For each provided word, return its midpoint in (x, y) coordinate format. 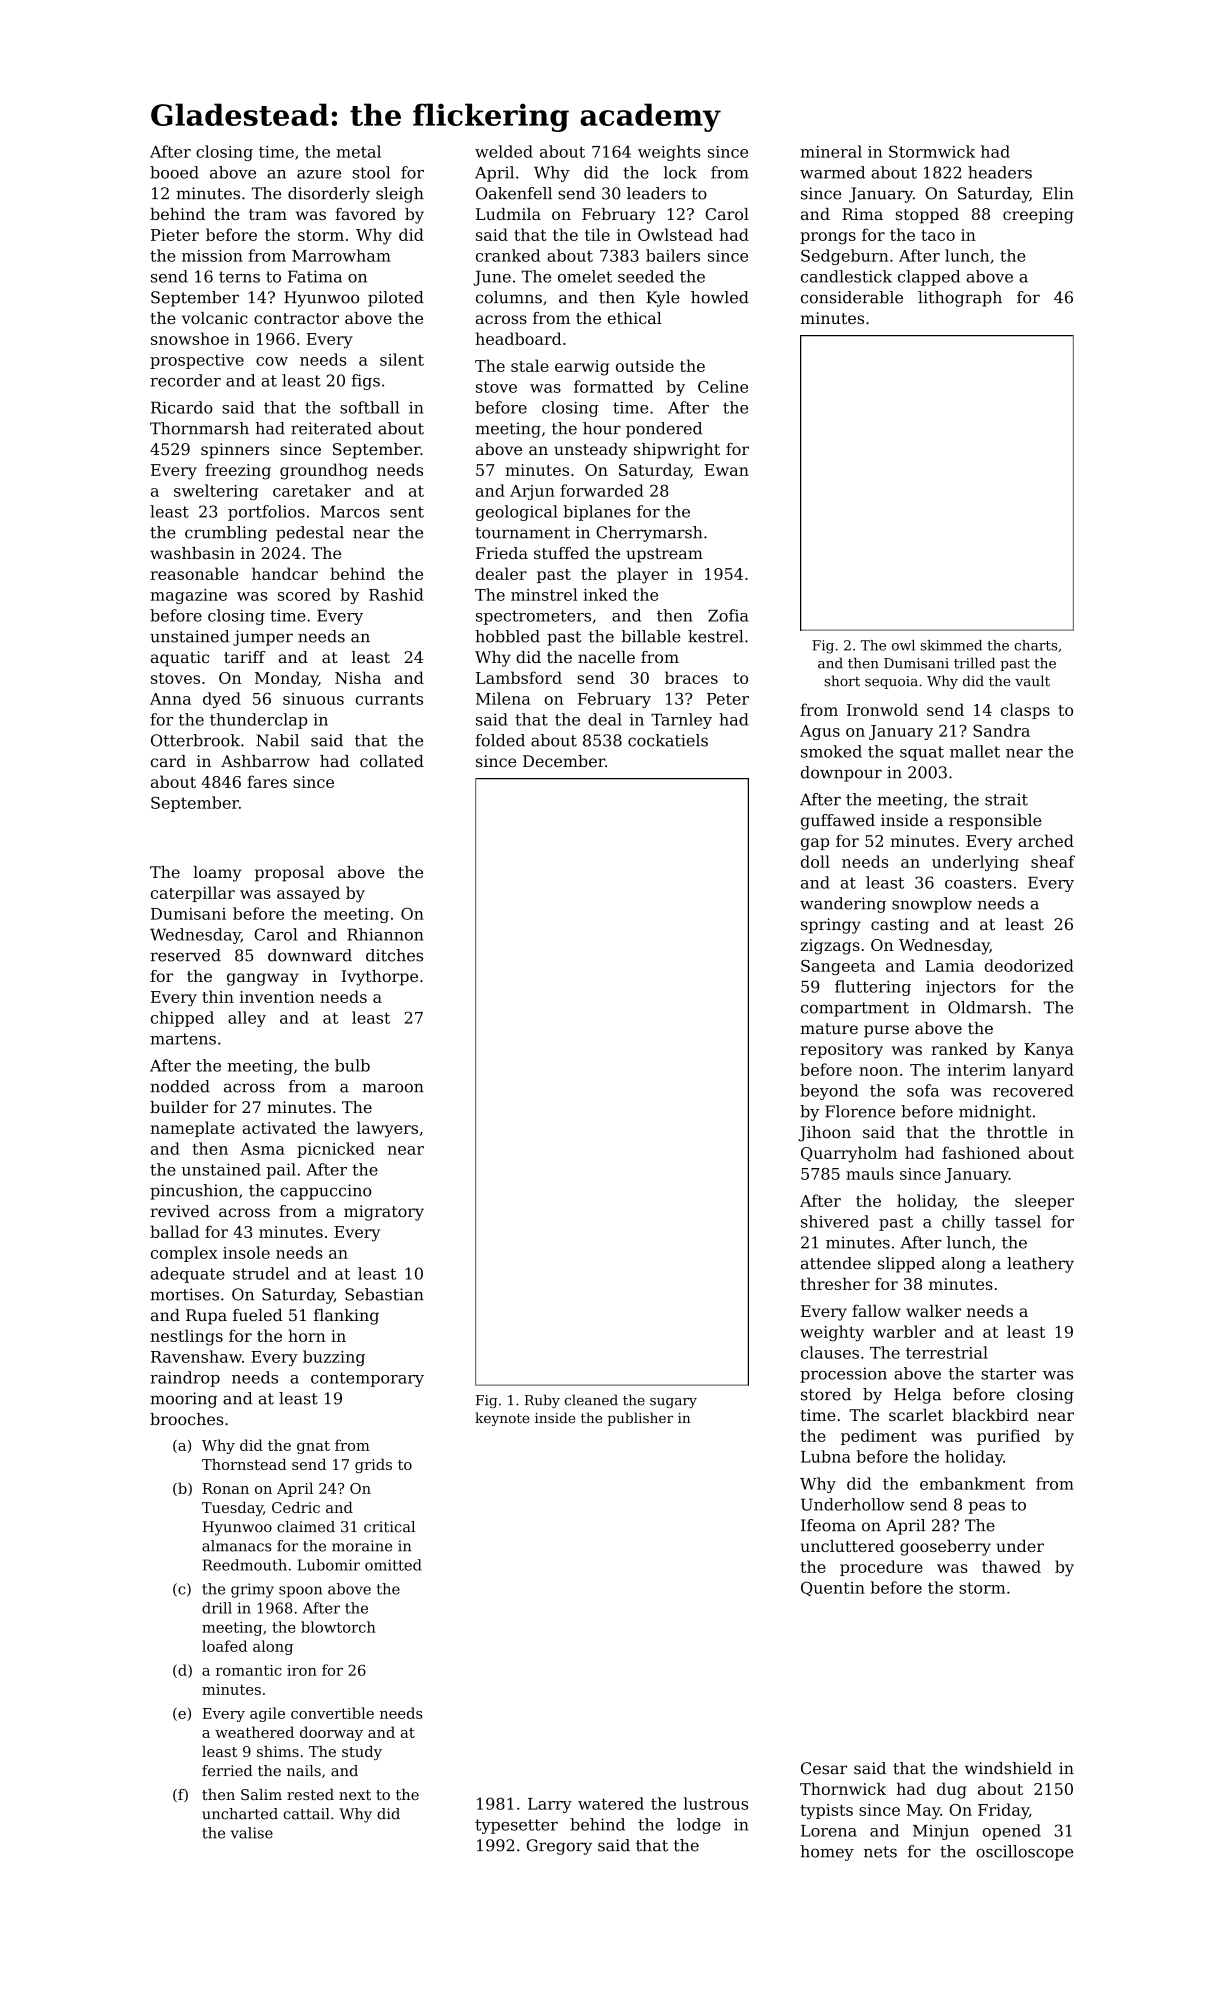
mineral (831, 151)
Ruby (542, 1401)
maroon (393, 1088)
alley (247, 1019)
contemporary (367, 1379)
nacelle (606, 657)
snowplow (932, 905)
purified (1008, 1437)
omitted (393, 1565)
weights (669, 153)
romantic (249, 1670)
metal (358, 151)
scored (304, 594)
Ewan (726, 470)
